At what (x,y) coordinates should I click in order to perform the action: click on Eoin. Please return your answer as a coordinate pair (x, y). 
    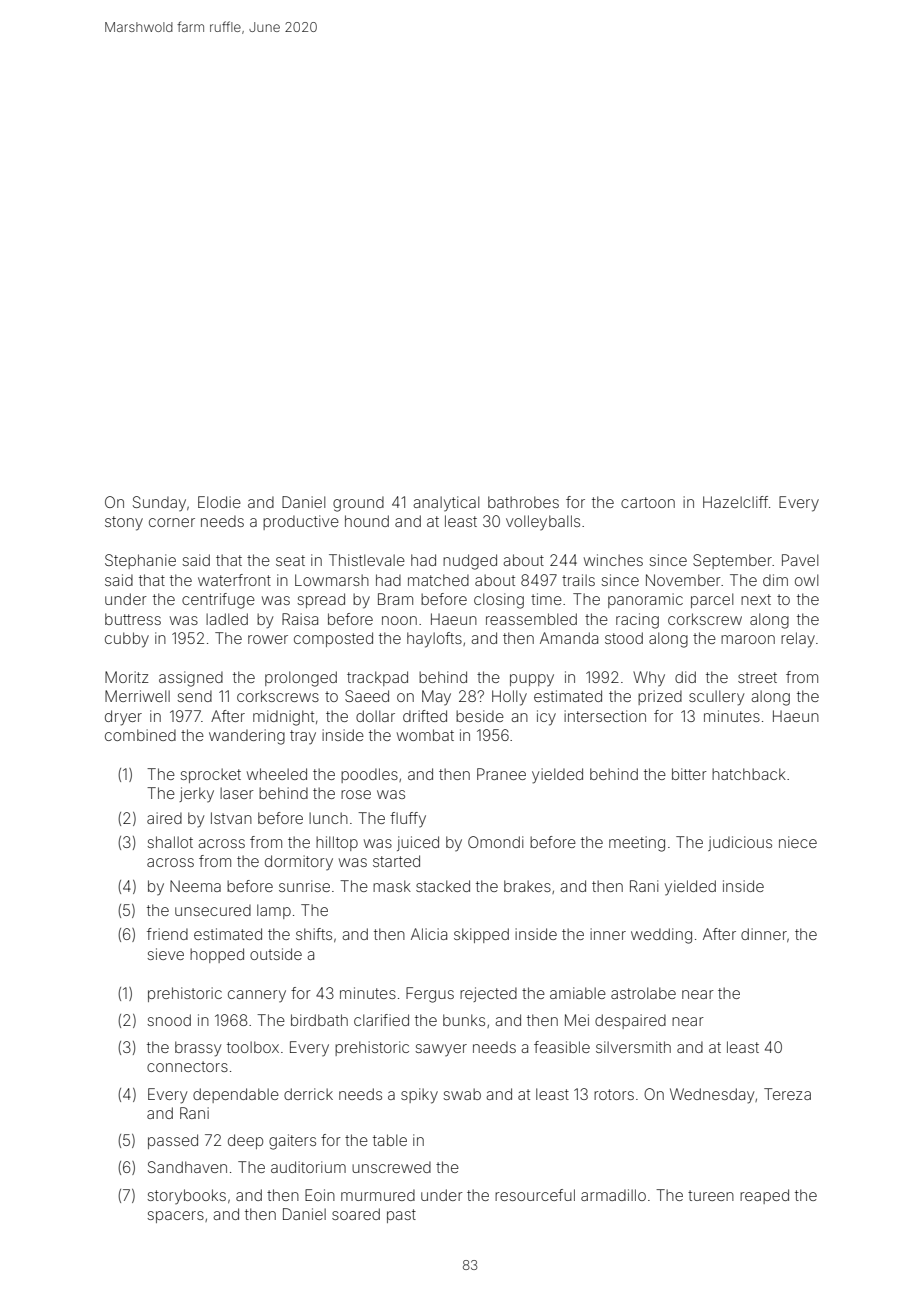
    Looking at the image, I should click on (320, 1195).
